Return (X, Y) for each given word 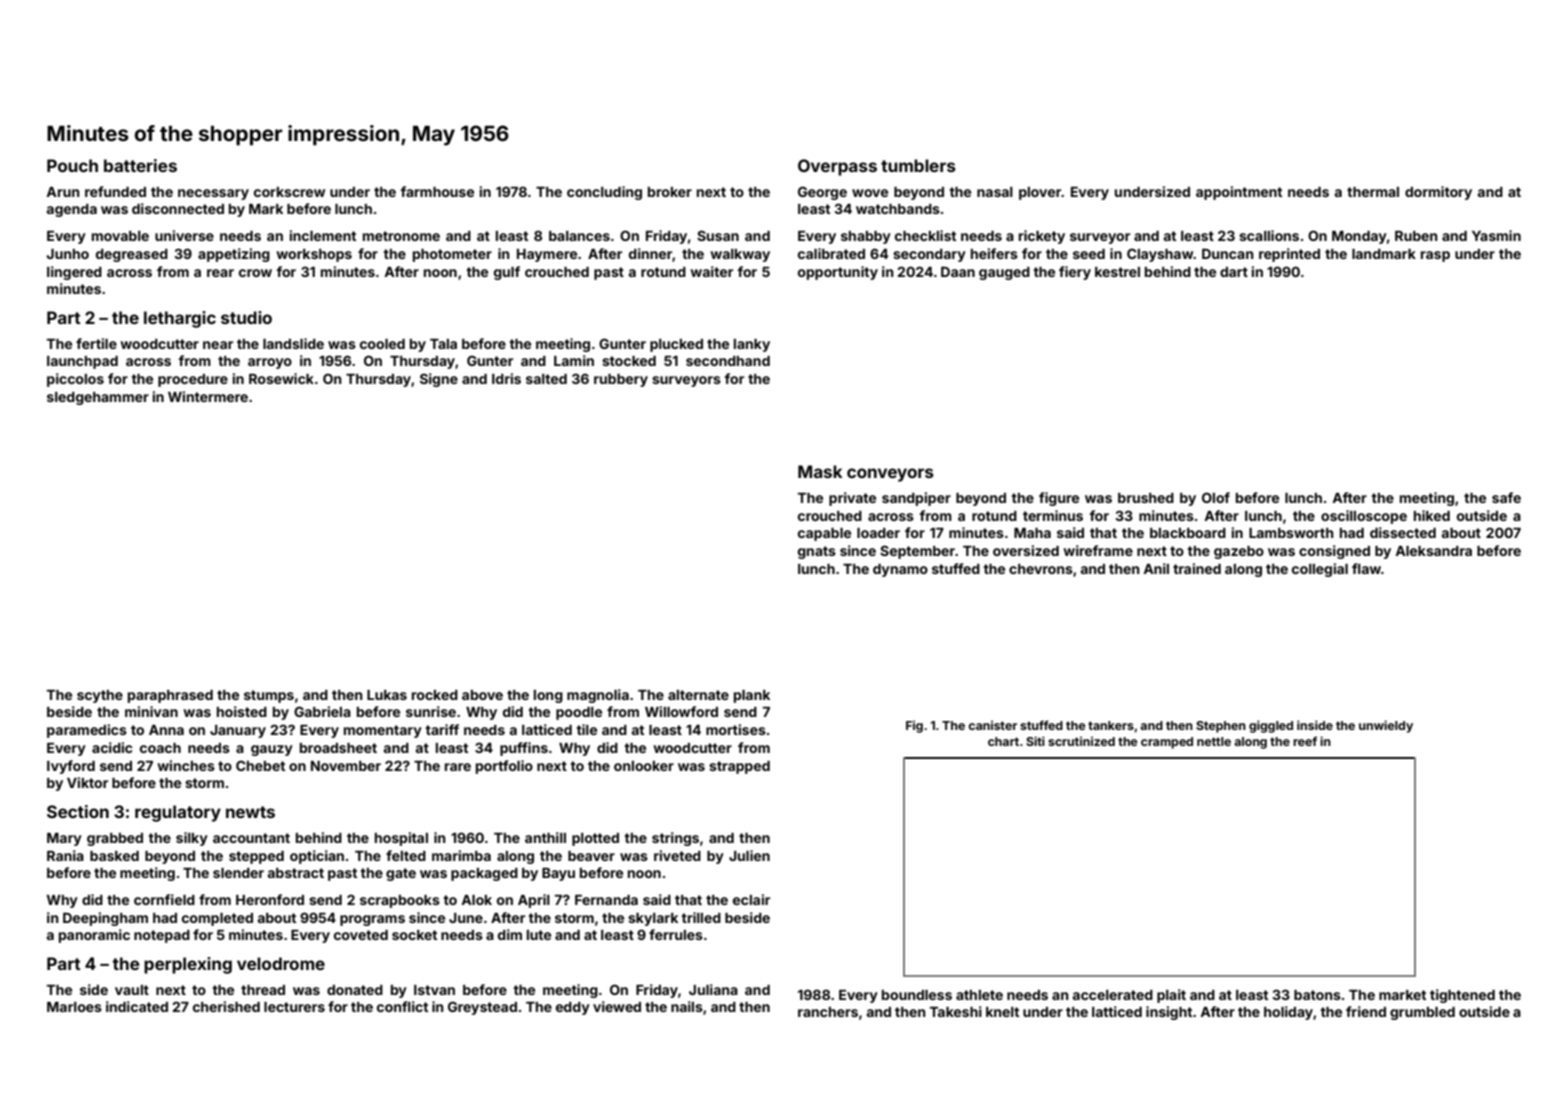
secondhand (728, 361)
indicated (137, 1006)
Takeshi (956, 1011)
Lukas (387, 695)
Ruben (1416, 236)
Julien (749, 855)
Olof (1216, 497)
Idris (506, 378)
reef (1305, 741)
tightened (1462, 996)
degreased (132, 255)
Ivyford (71, 767)
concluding (604, 193)
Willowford (681, 711)
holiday (1288, 1013)
